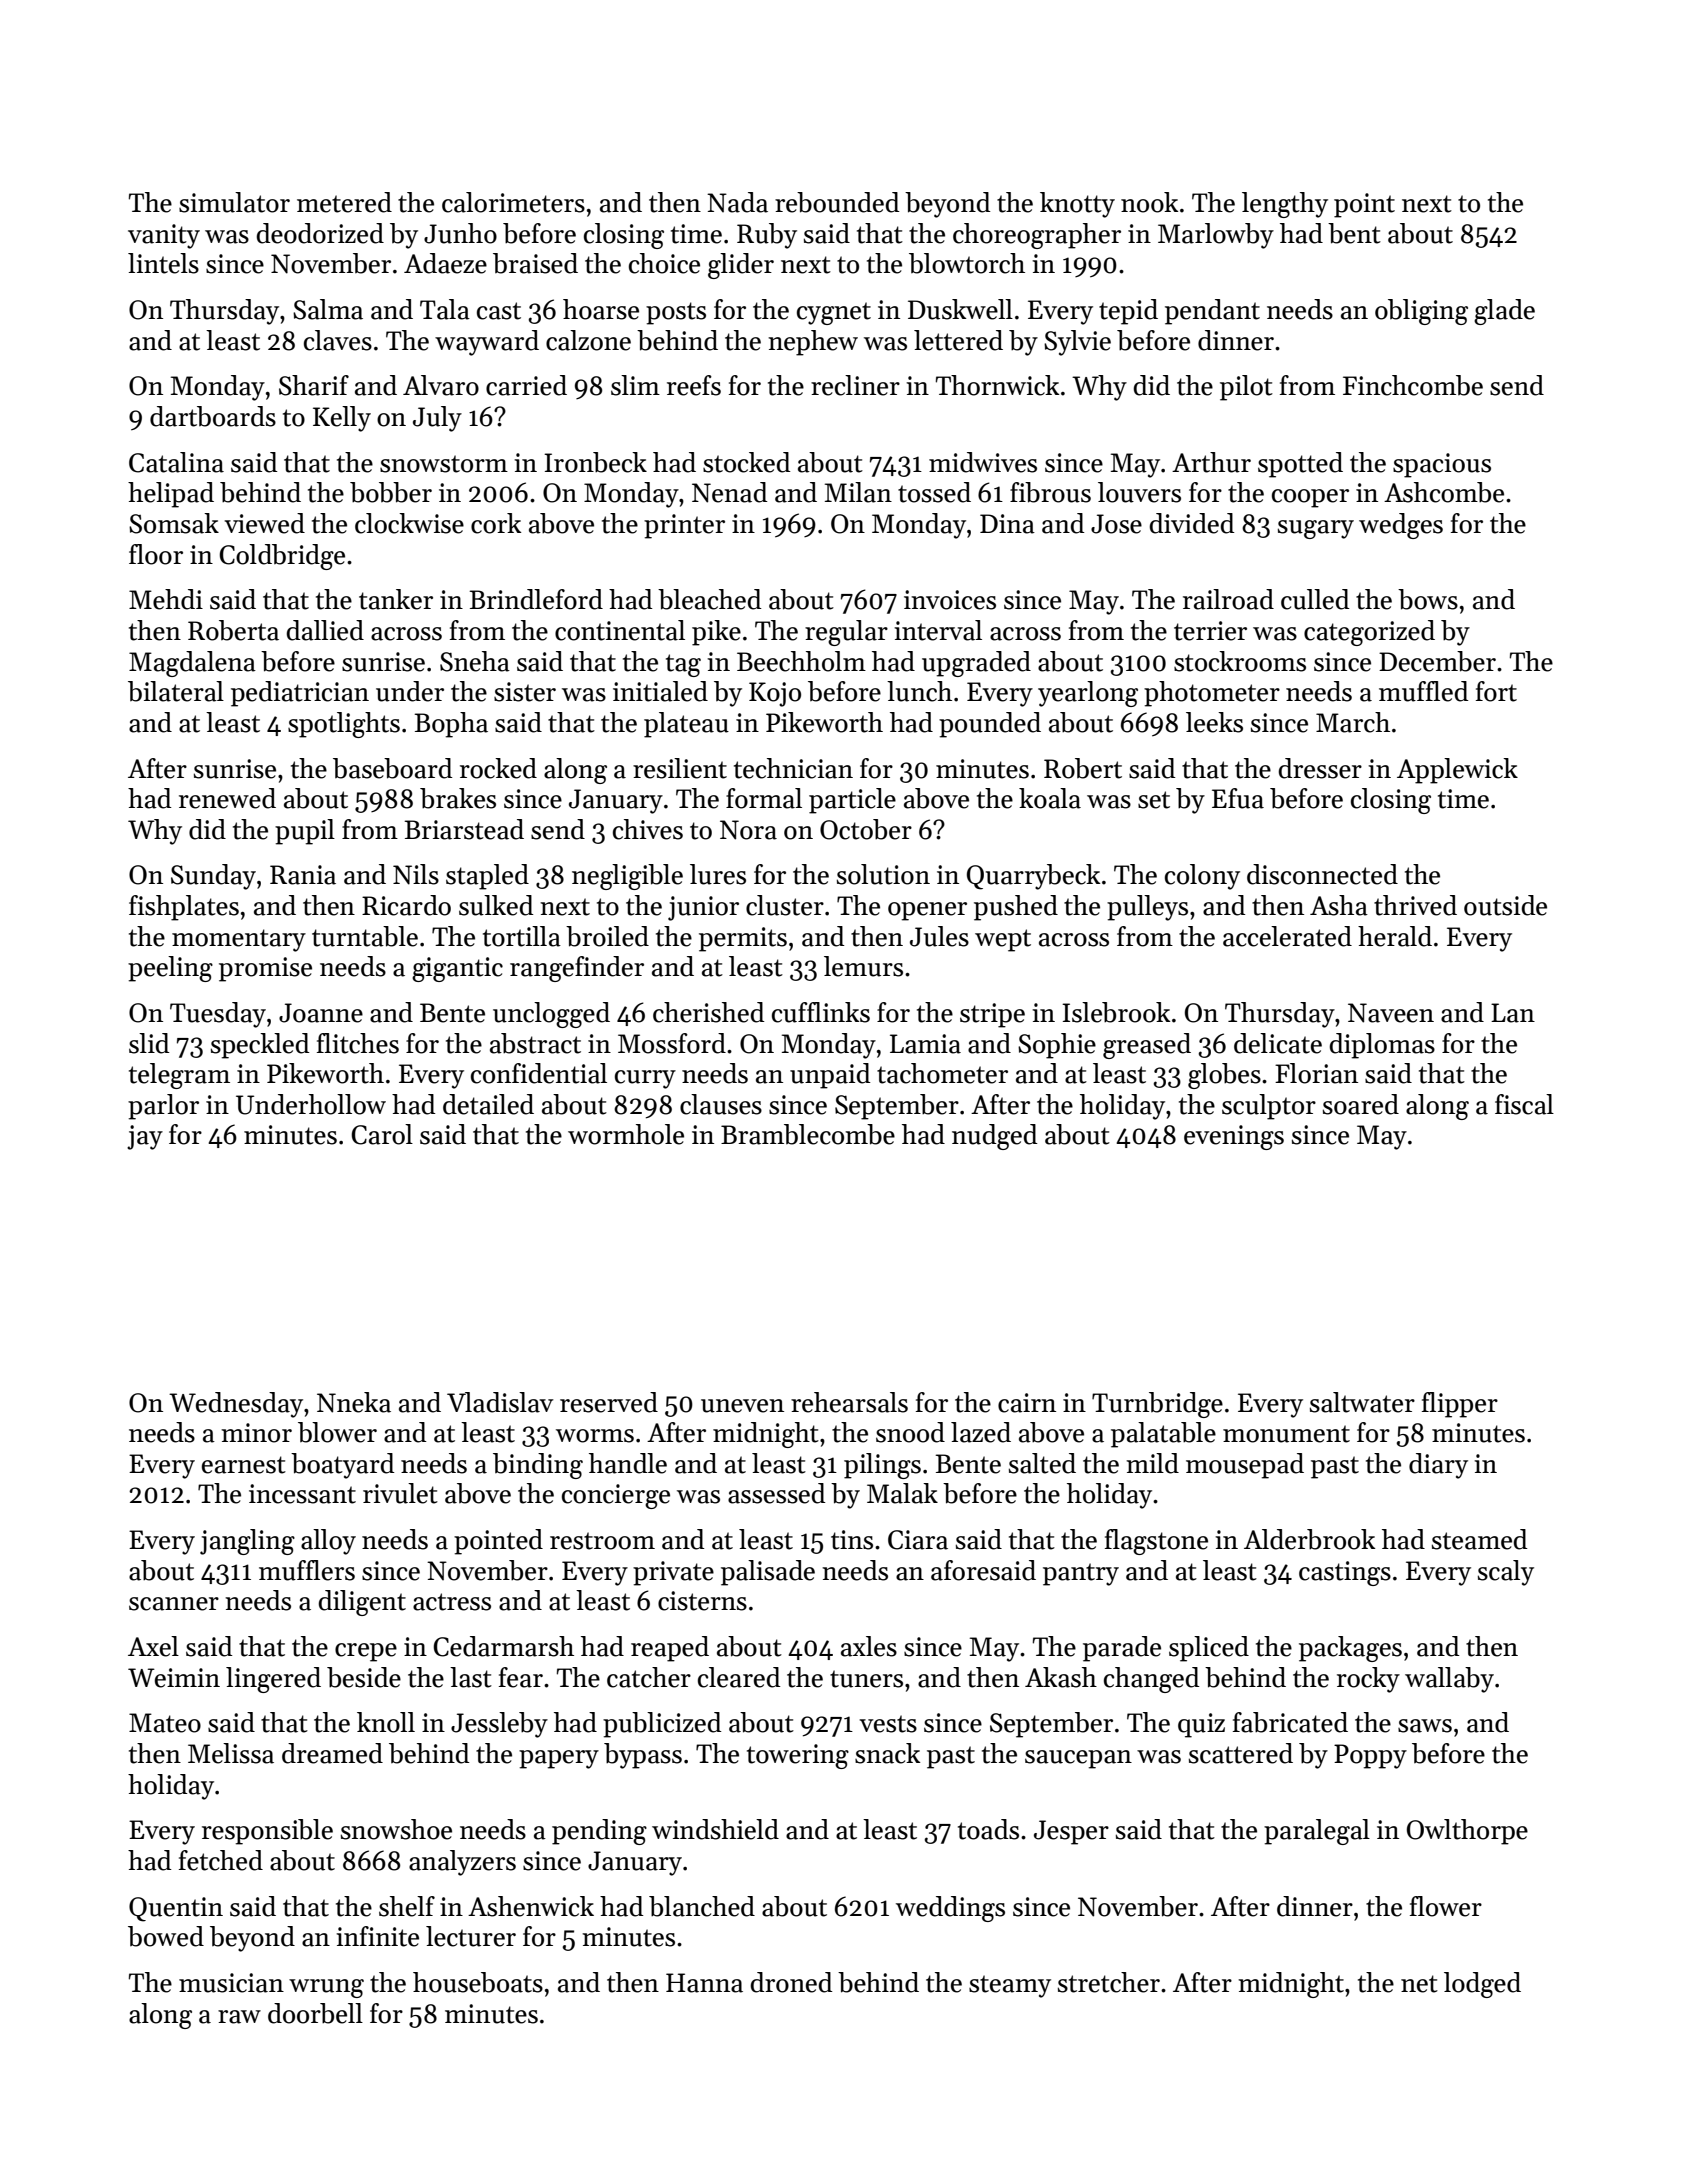 The height and width of the page is (2178, 1683). What do you see at coordinates (1278, 1043) in the page?
I see `delicate` at bounding box center [1278, 1043].
